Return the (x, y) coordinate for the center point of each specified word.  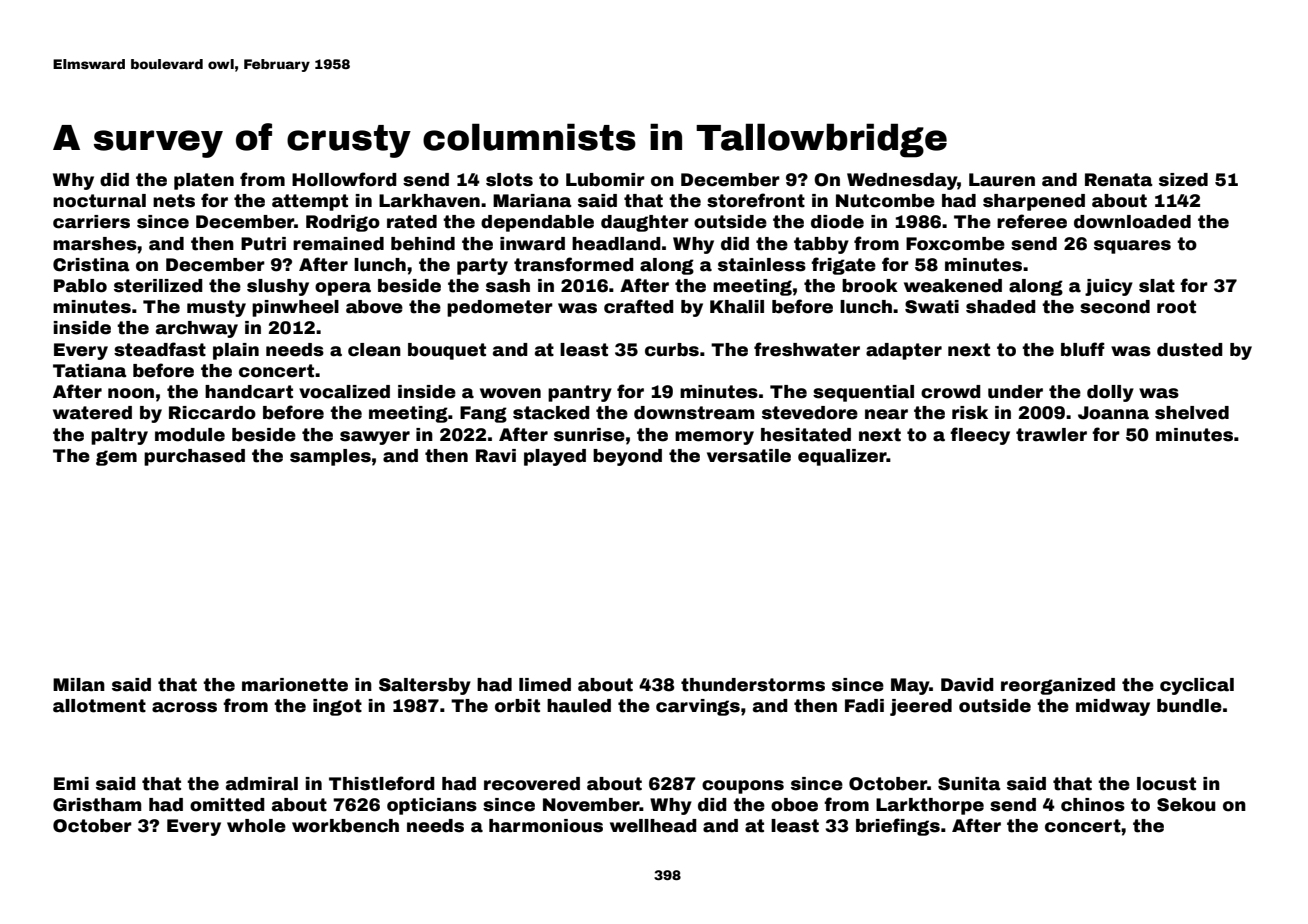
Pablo (80, 286)
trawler (1051, 435)
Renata (1119, 180)
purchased (194, 457)
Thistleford (382, 783)
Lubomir (605, 180)
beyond (627, 457)
